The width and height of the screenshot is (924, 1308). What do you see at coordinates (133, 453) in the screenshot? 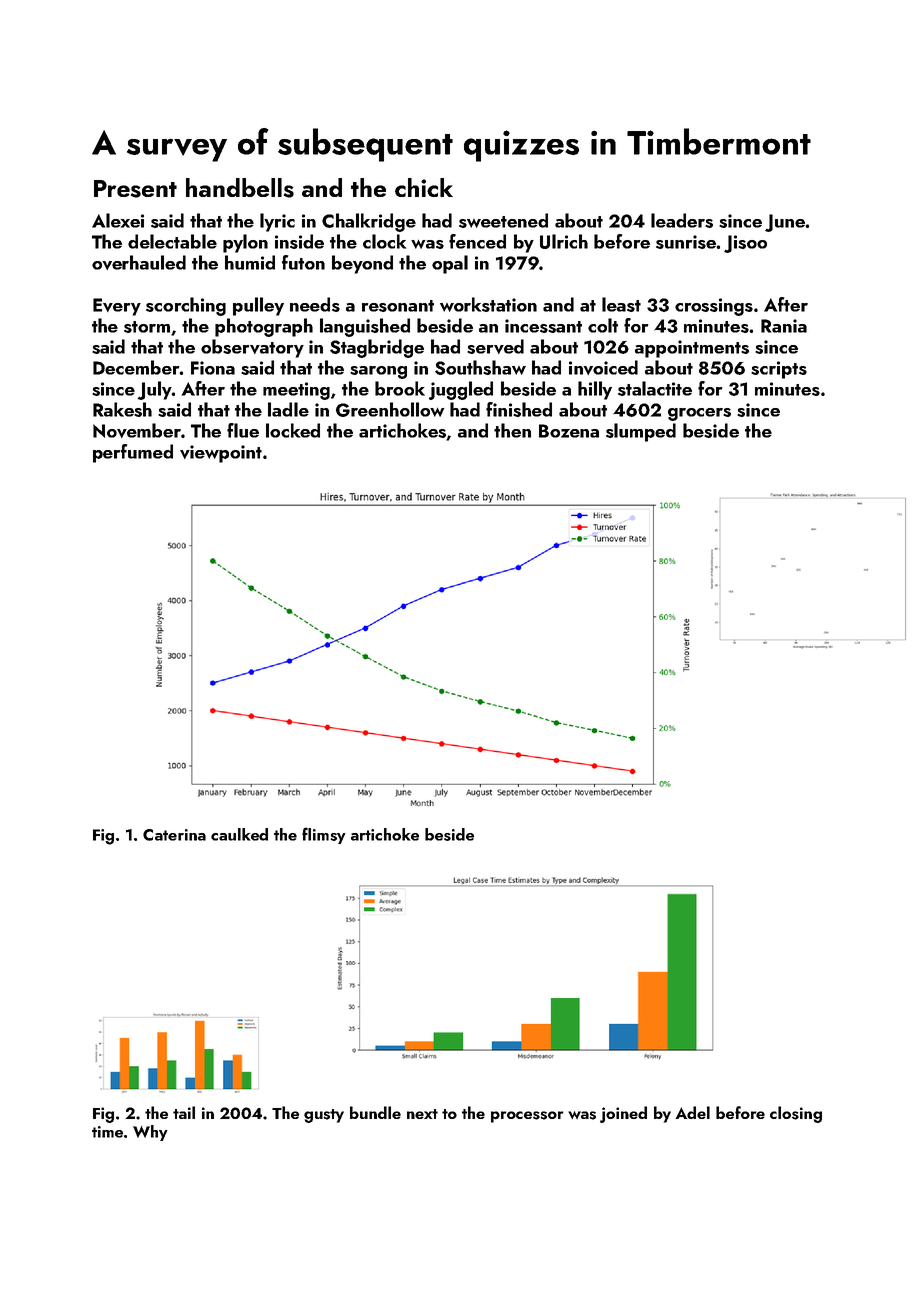
I see `perfumed` at bounding box center [133, 453].
